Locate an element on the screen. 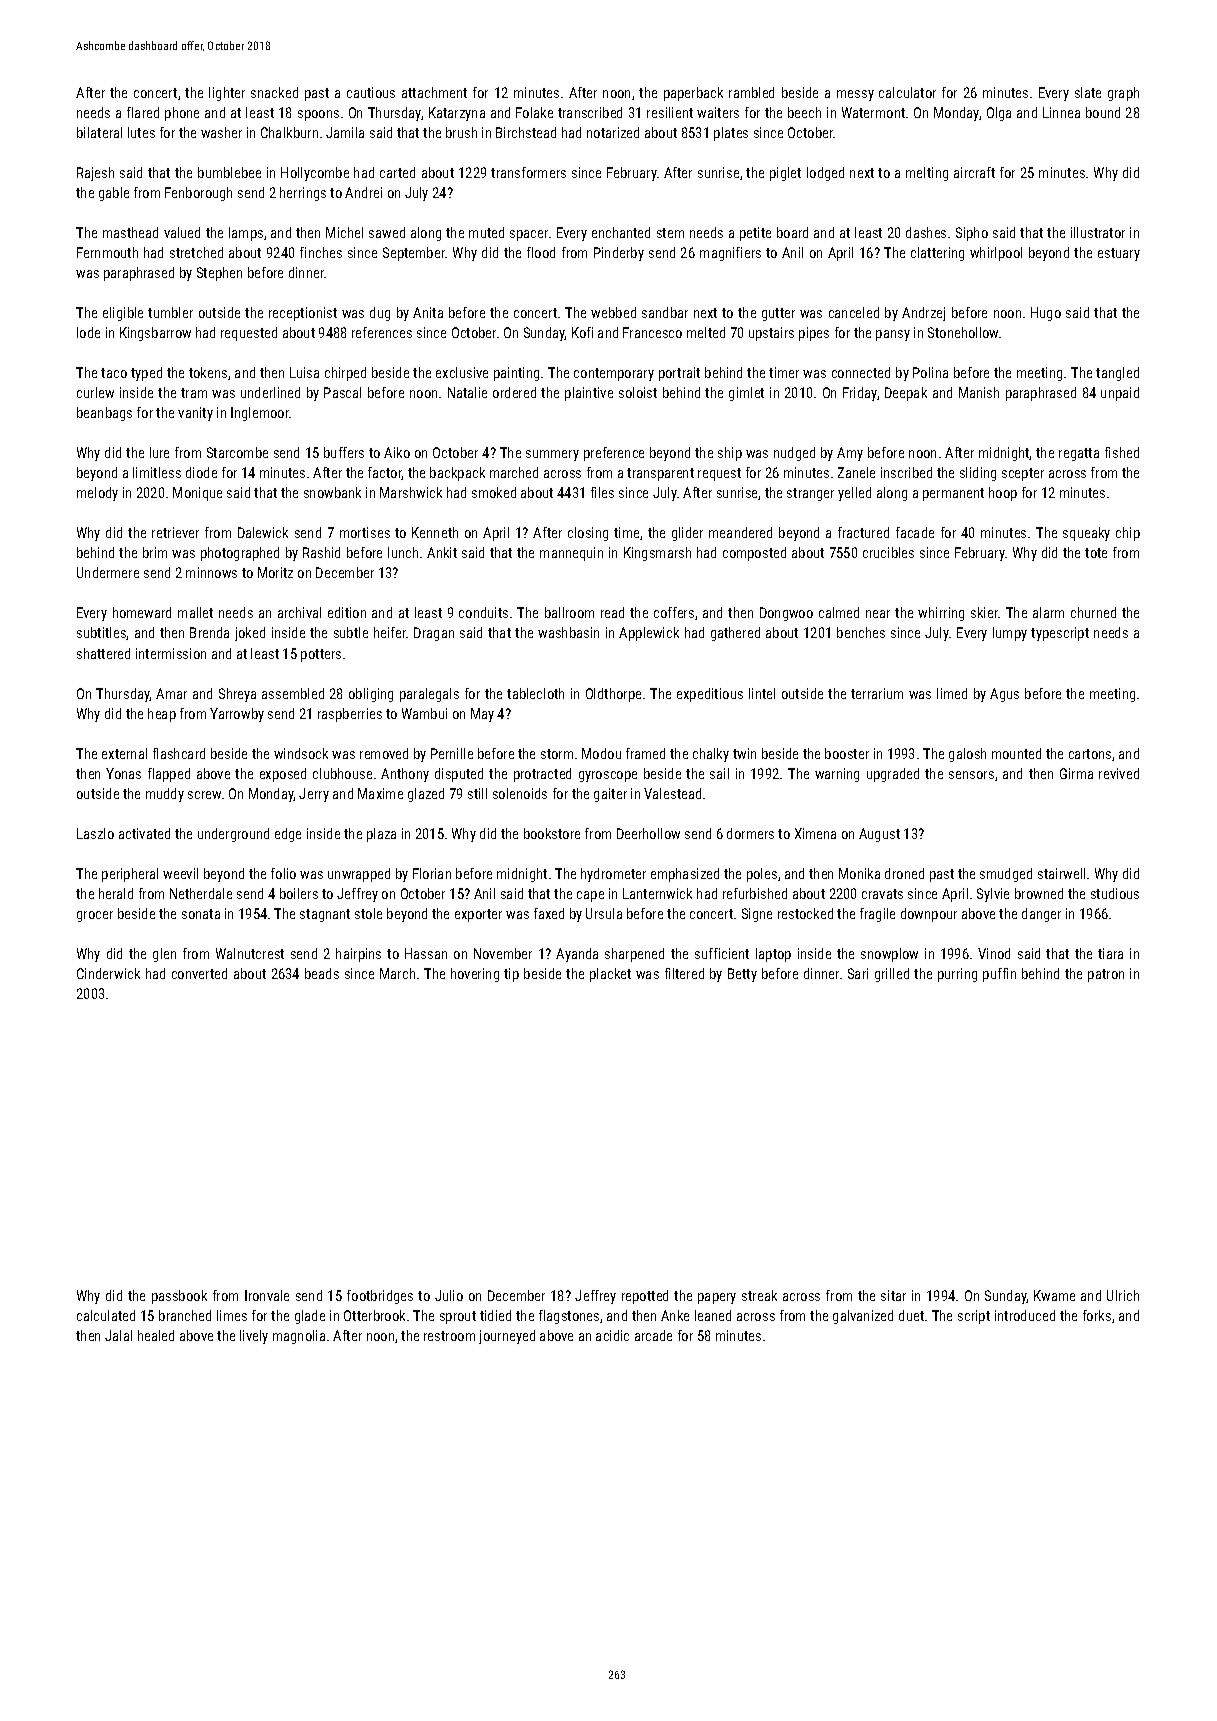 The image size is (1217, 1721). slate is located at coordinates (1088, 92).
